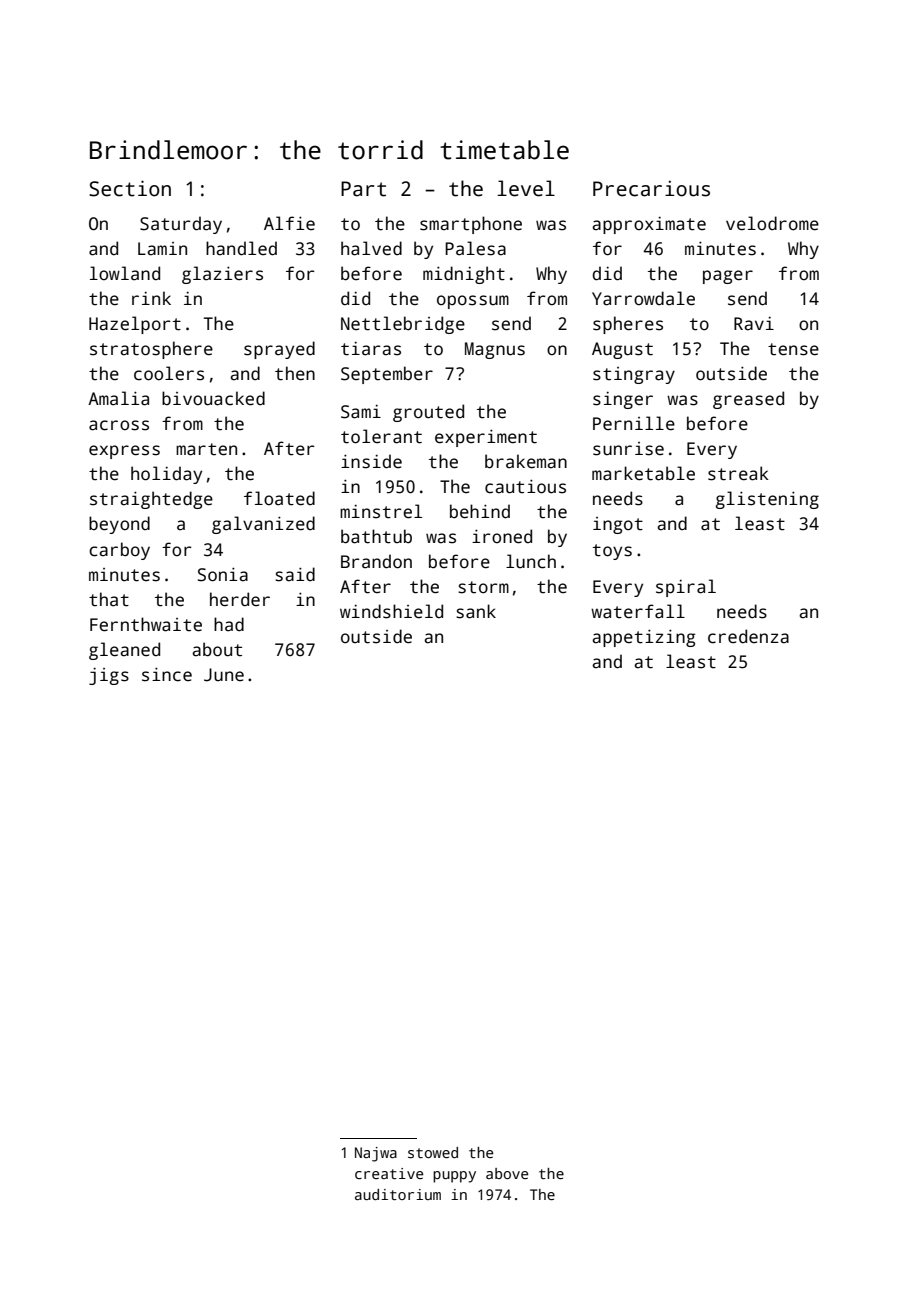 This screenshot has height=1316, width=908. What do you see at coordinates (433, 1152) in the screenshot?
I see `stowed` at bounding box center [433, 1152].
